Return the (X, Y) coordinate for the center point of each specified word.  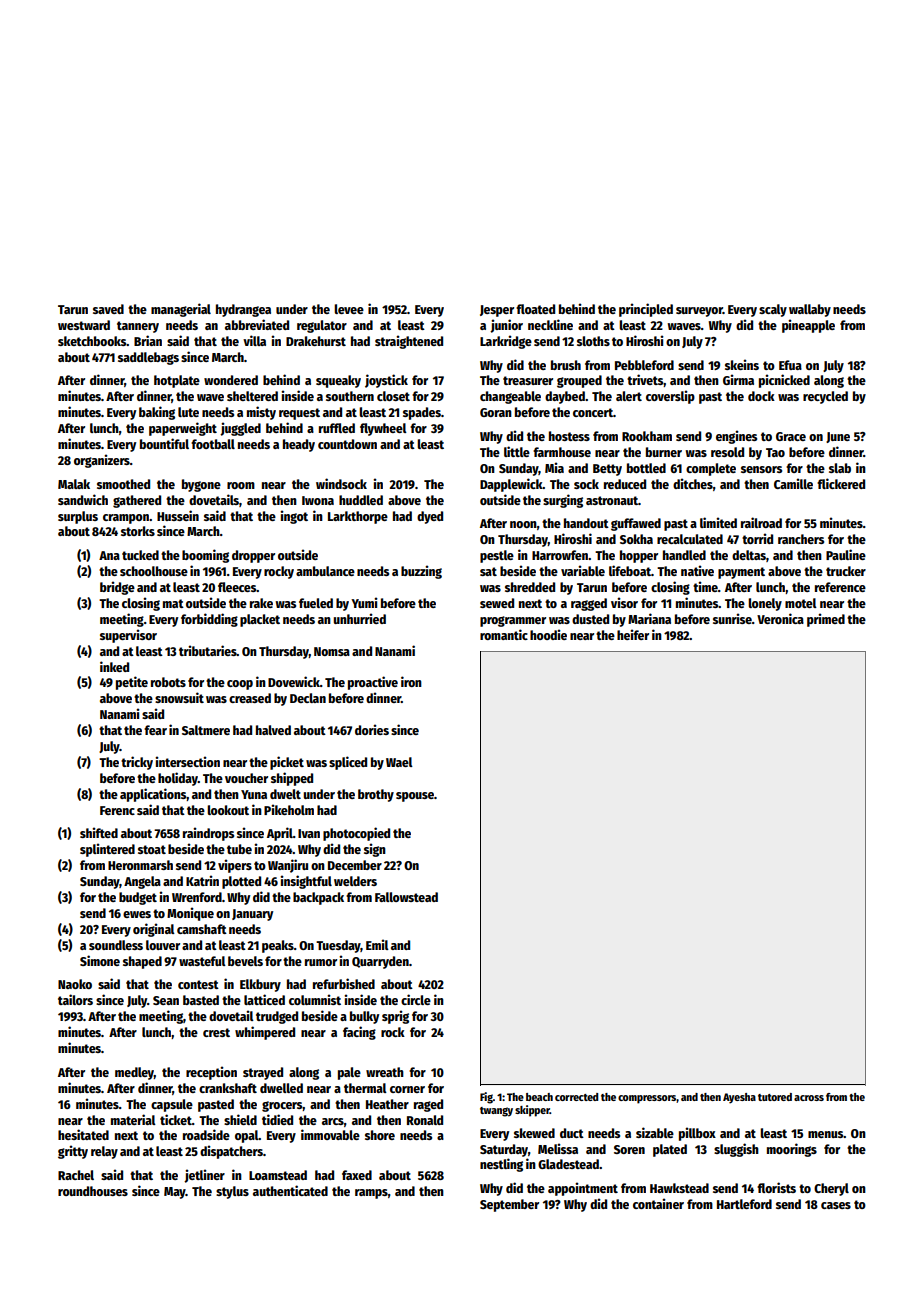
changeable (510, 397)
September (509, 1205)
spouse (415, 797)
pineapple (808, 326)
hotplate (177, 381)
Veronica (780, 618)
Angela (142, 882)
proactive (373, 683)
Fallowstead (406, 897)
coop (240, 685)
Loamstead (278, 1175)
